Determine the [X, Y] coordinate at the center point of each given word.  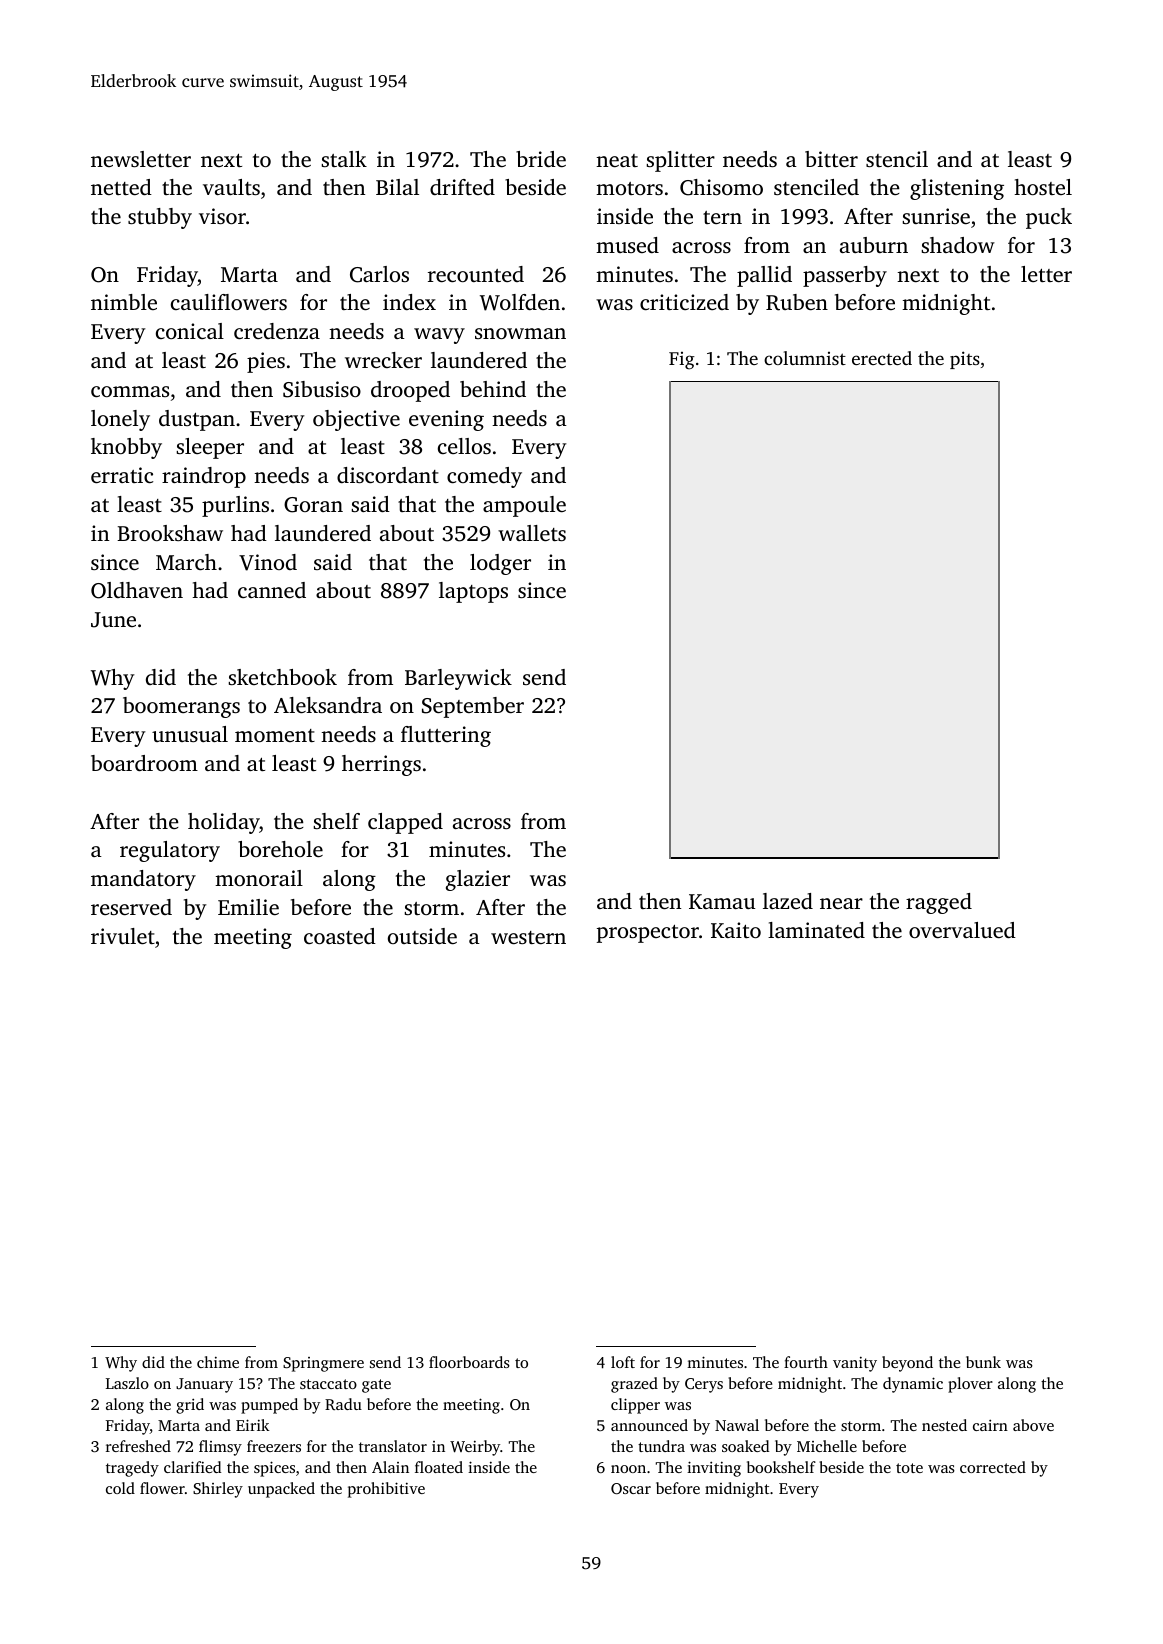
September [473, 707]
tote [909, 1468]
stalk [344, 159]
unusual [190, 734]
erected [882, 358]
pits [965, 360]
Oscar [631, 1488]
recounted [476, 274]
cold [120, 1488]
